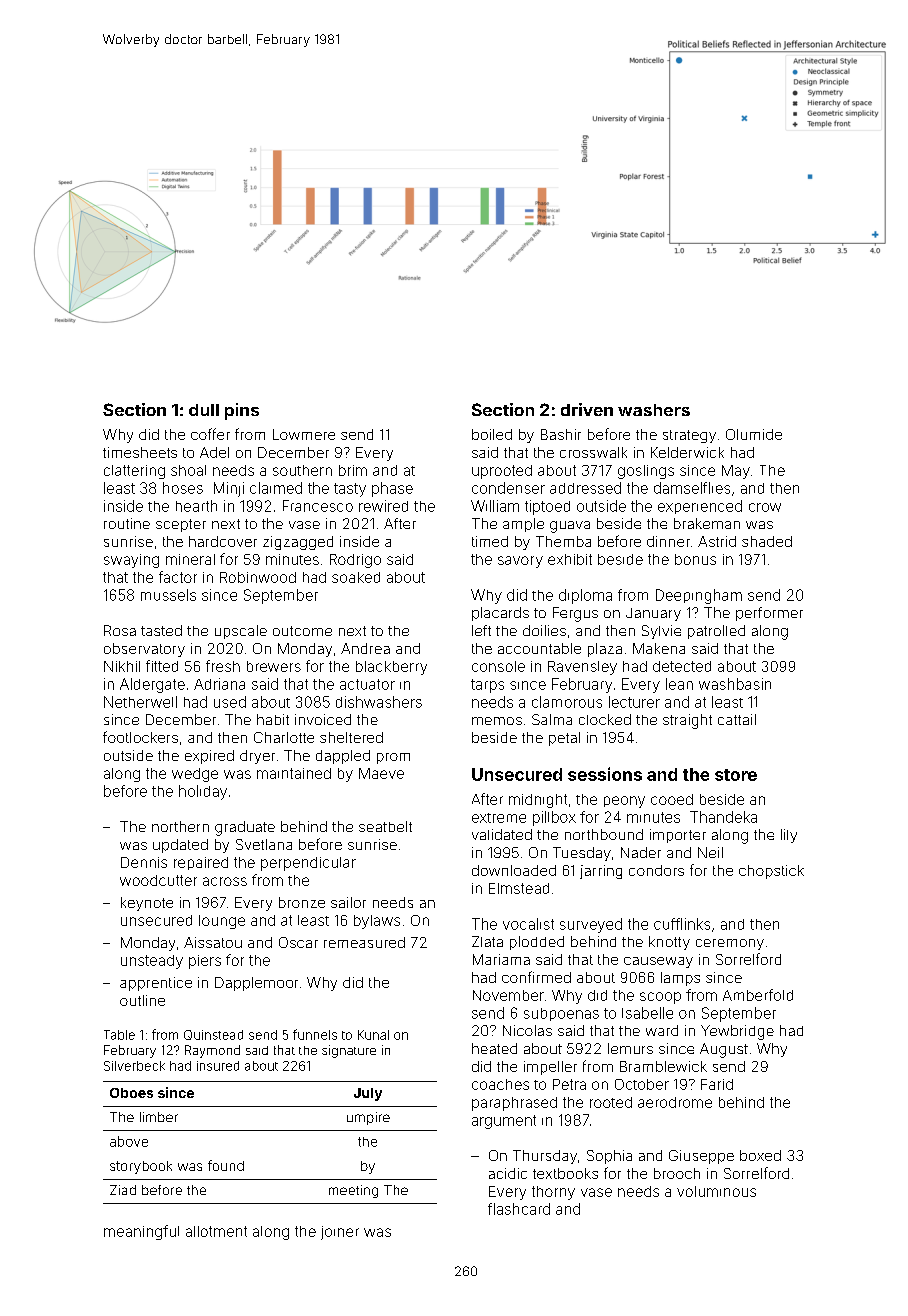  What do you see at coordinates (152, 685) in the document?
I see `Aldergate` at bounding box center [152, 685].
